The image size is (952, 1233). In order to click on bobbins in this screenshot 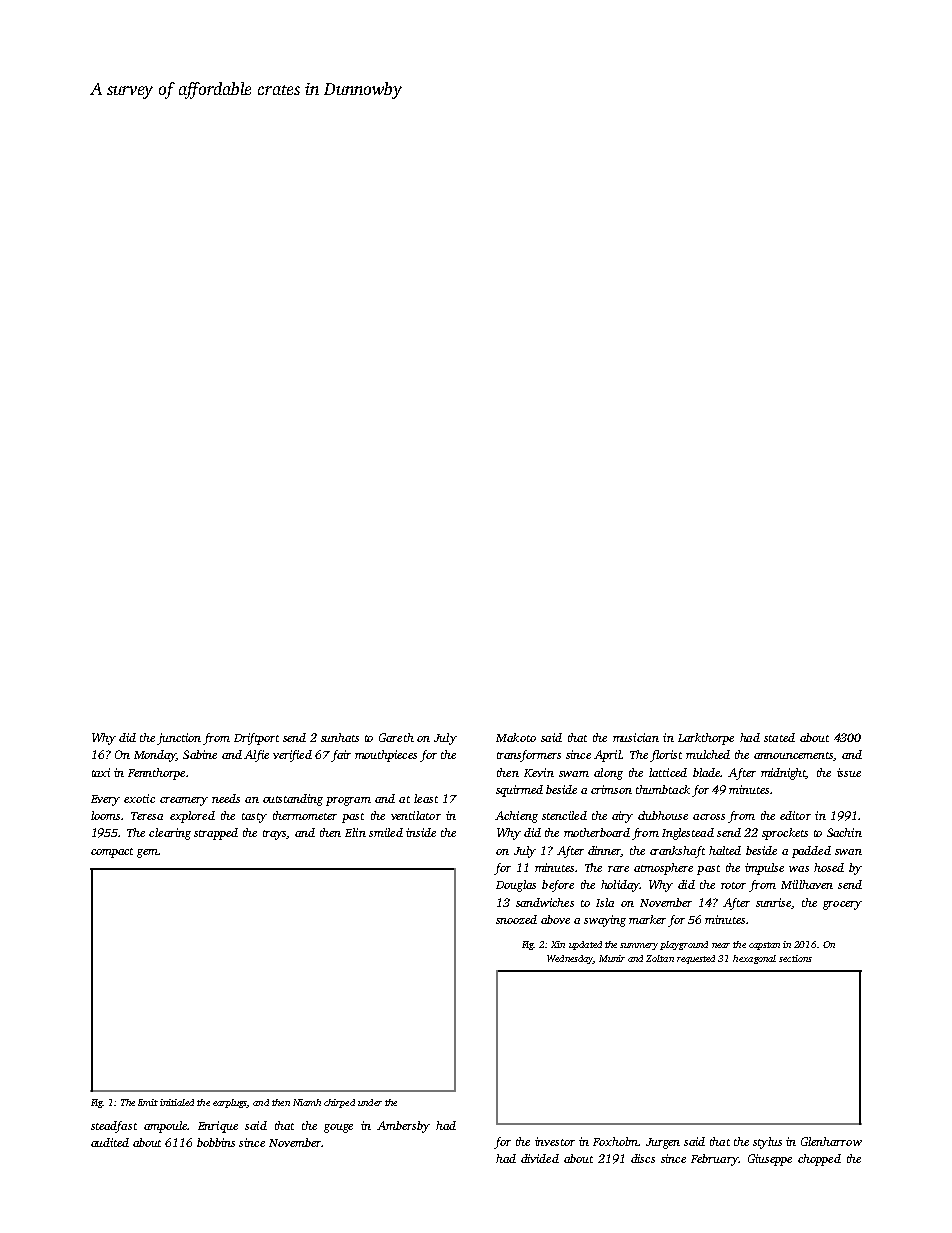, I will do `click(216, 1142)`.
